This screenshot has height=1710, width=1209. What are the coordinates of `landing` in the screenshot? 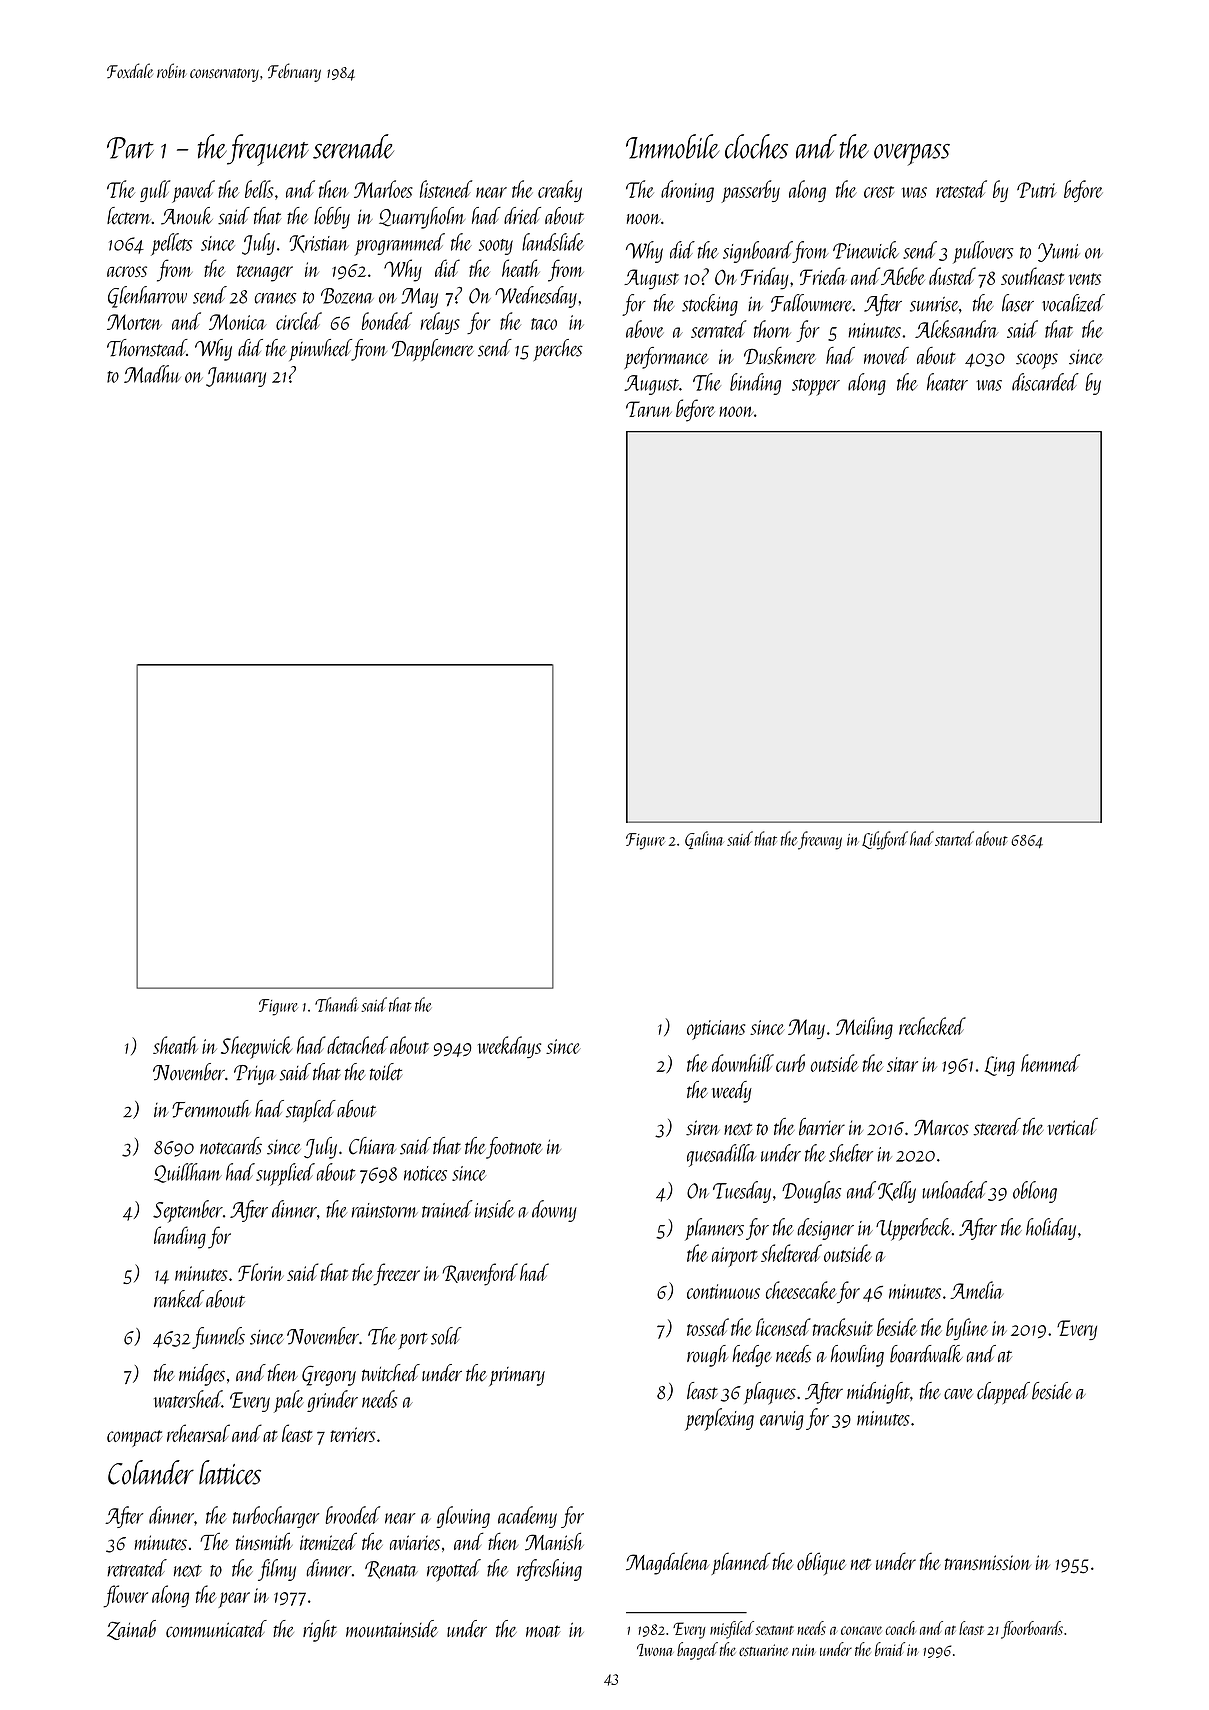 It's located at (180, 1237).
